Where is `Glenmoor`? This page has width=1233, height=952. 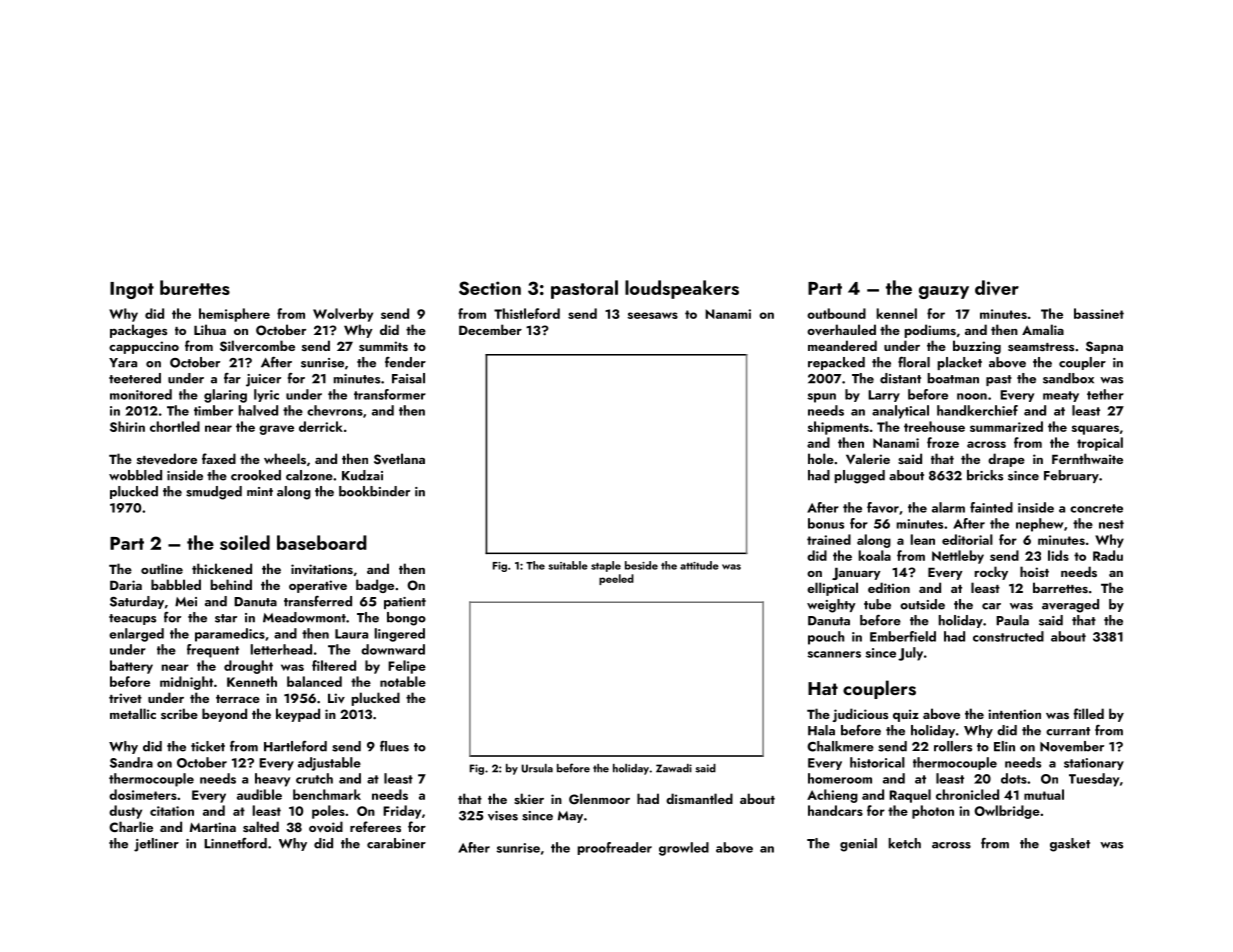 Glenmoor is located at coordinates (599, 799).
